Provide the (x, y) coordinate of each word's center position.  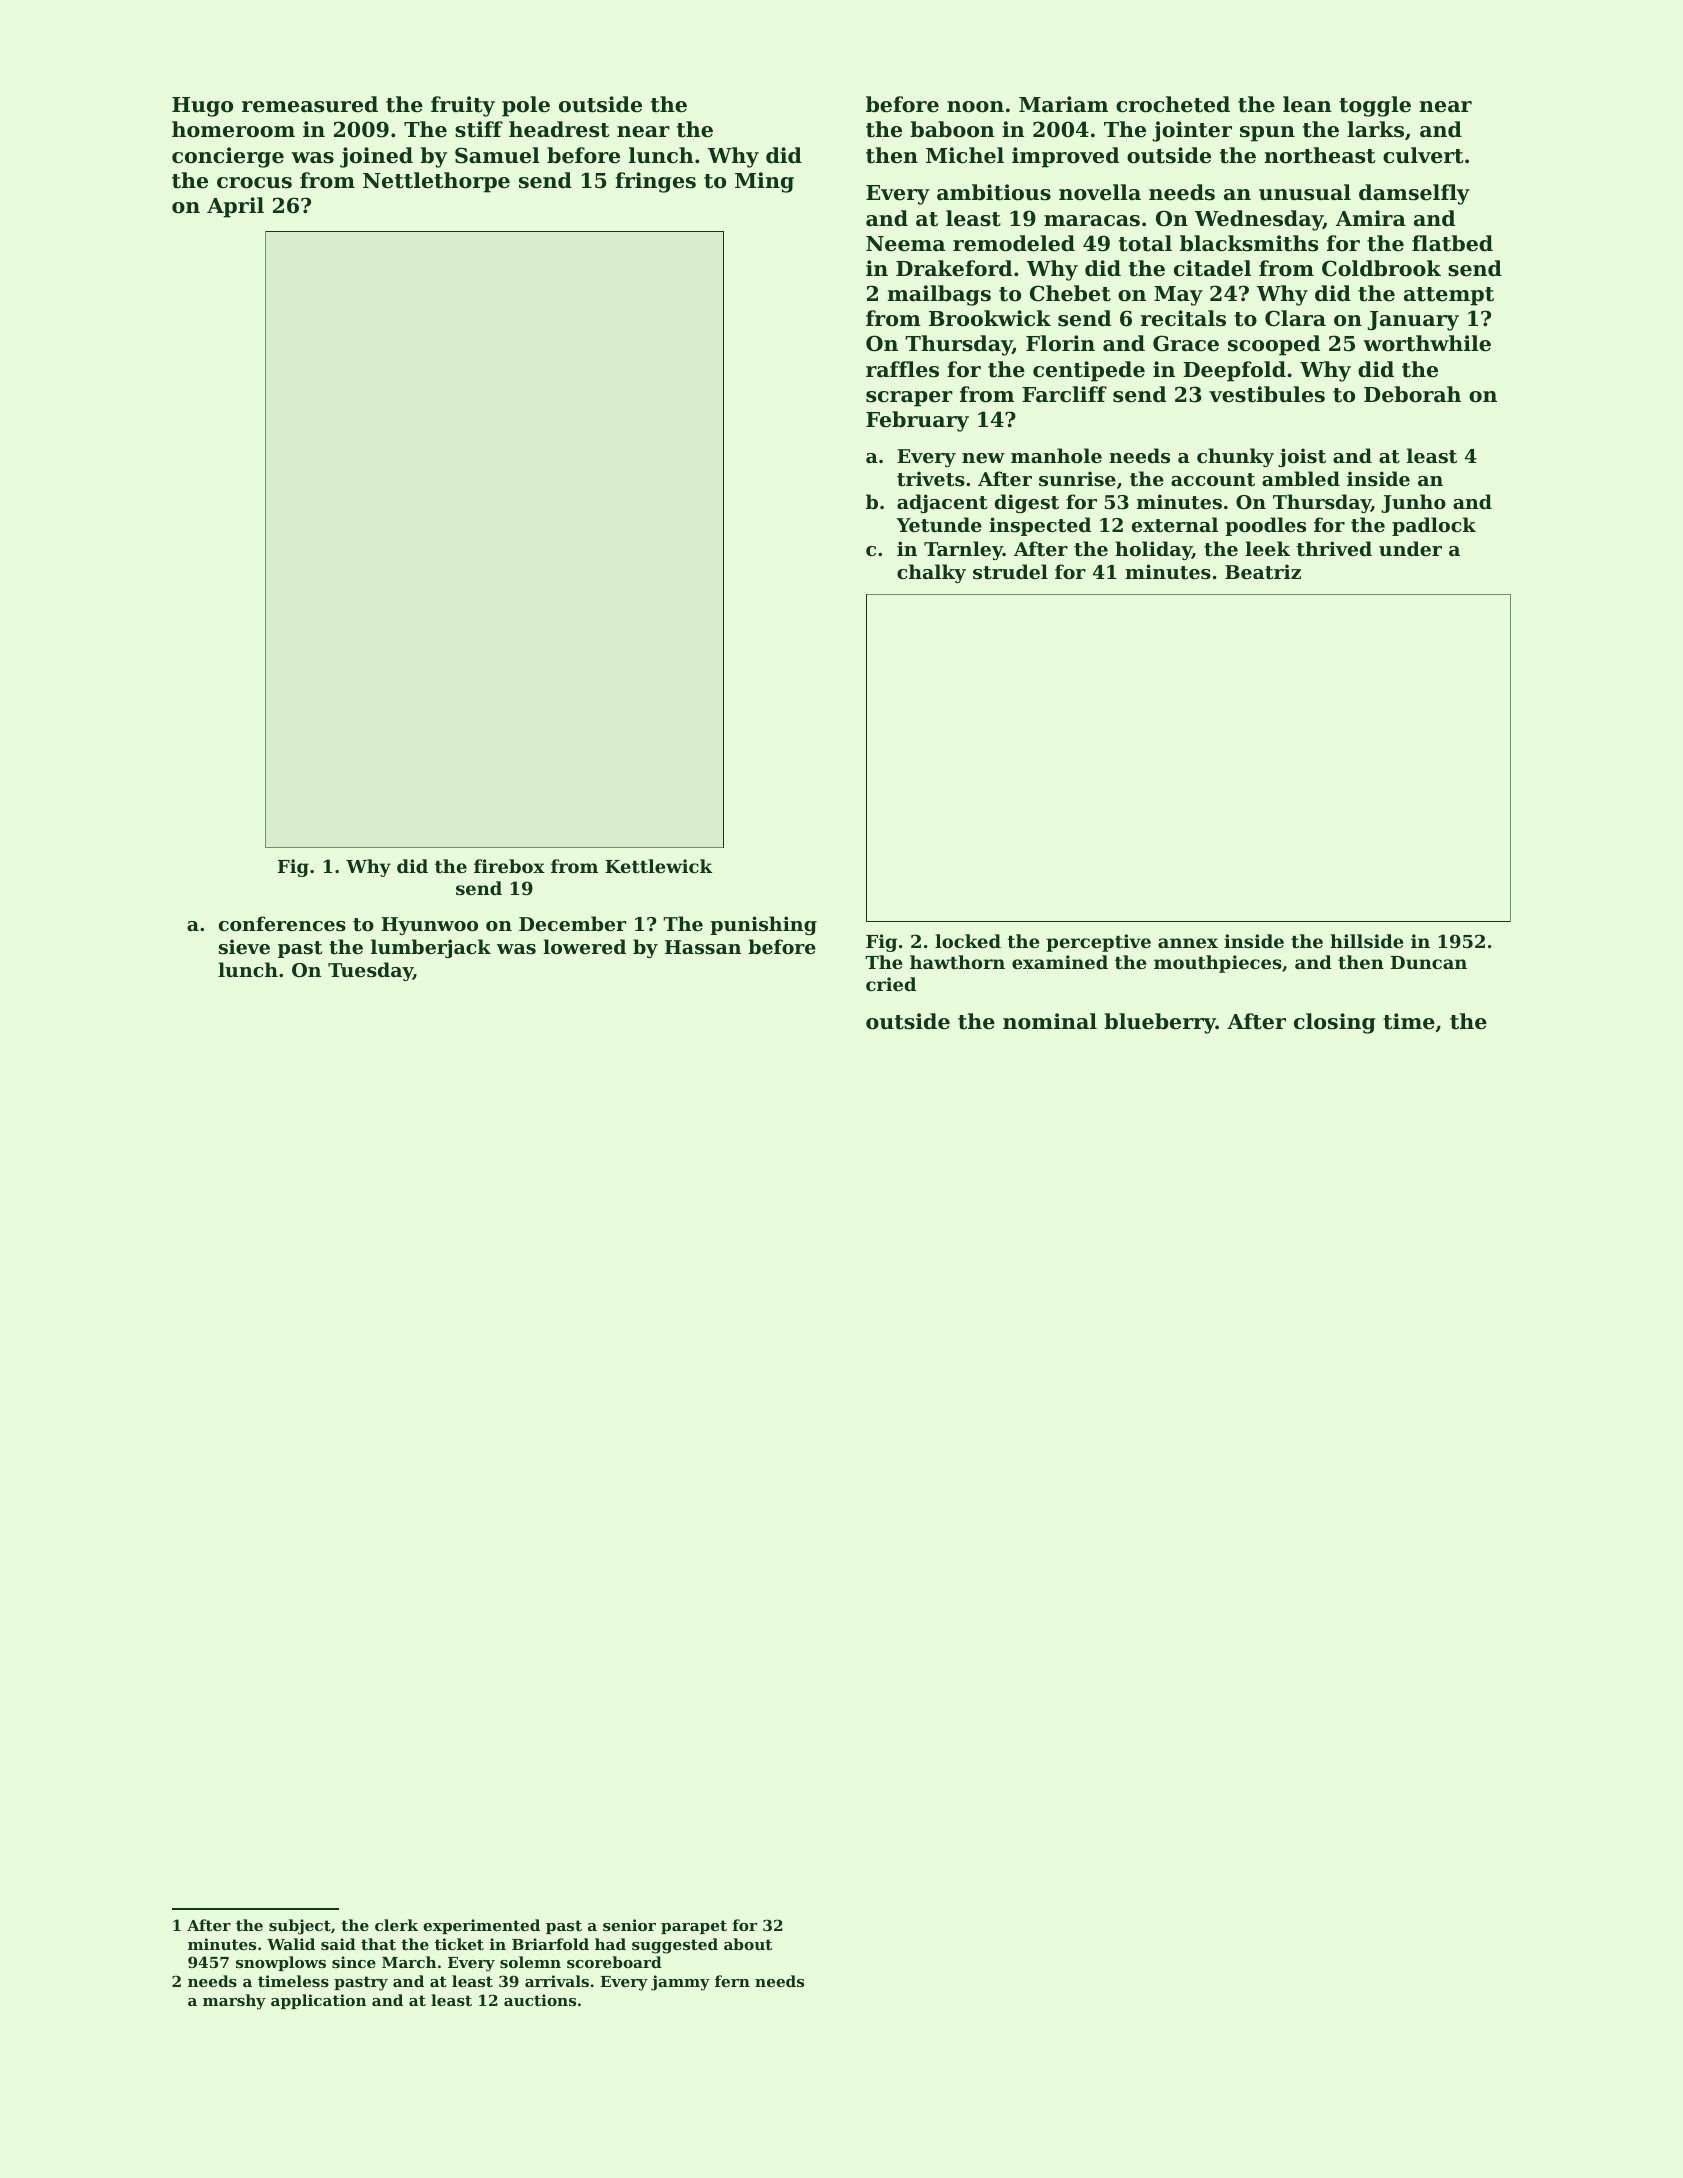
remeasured (310, 104)
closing (1335, 1023)
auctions (540, 2000)
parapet (694, 1927)
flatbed (1452, 243)
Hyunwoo (429, 926)
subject (300, 1927)
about (748, 1944)
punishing (763, 925)
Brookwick (990, 318)
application (318, 2001)
